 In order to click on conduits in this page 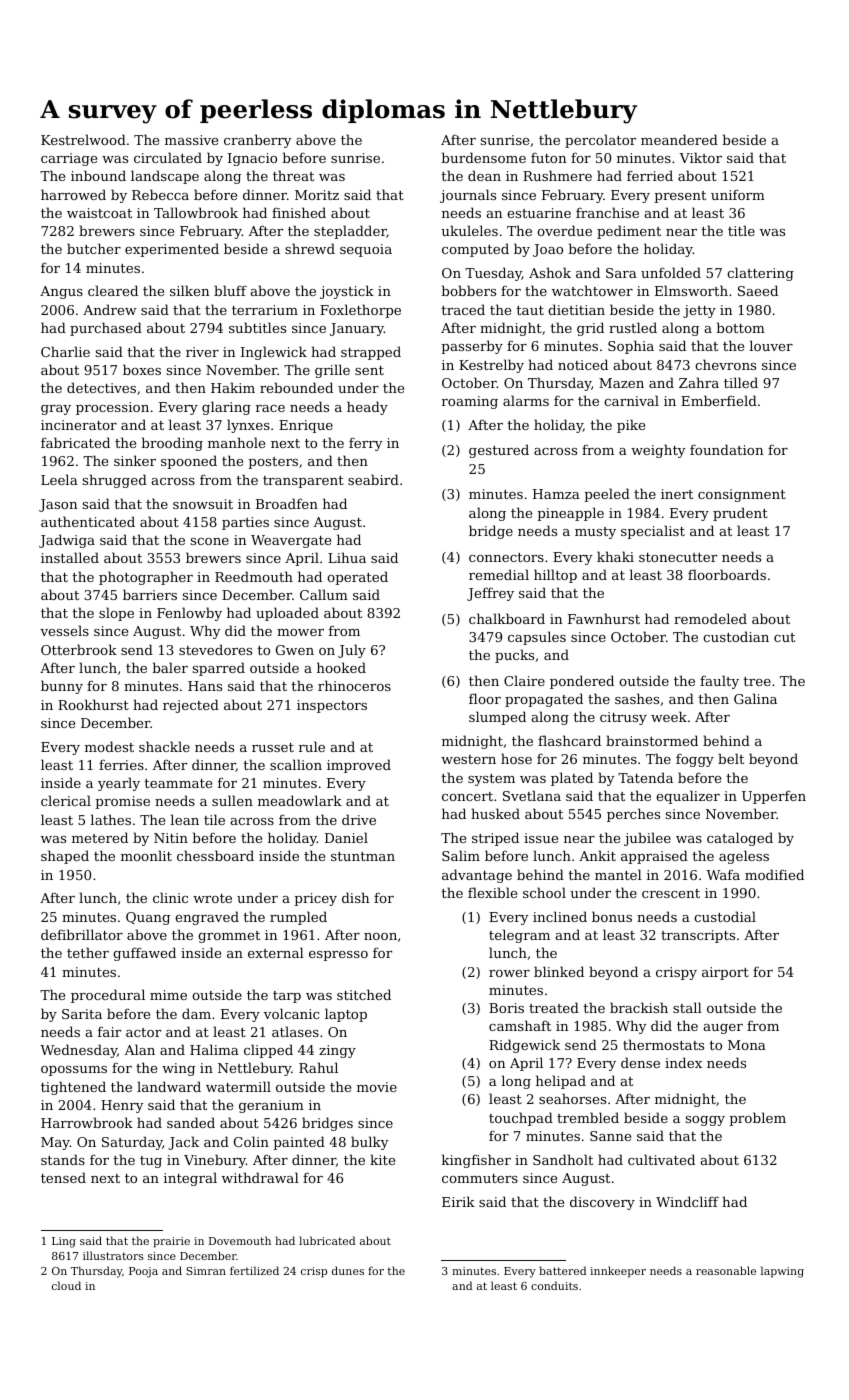, I will do `click(554, 1285)`.
